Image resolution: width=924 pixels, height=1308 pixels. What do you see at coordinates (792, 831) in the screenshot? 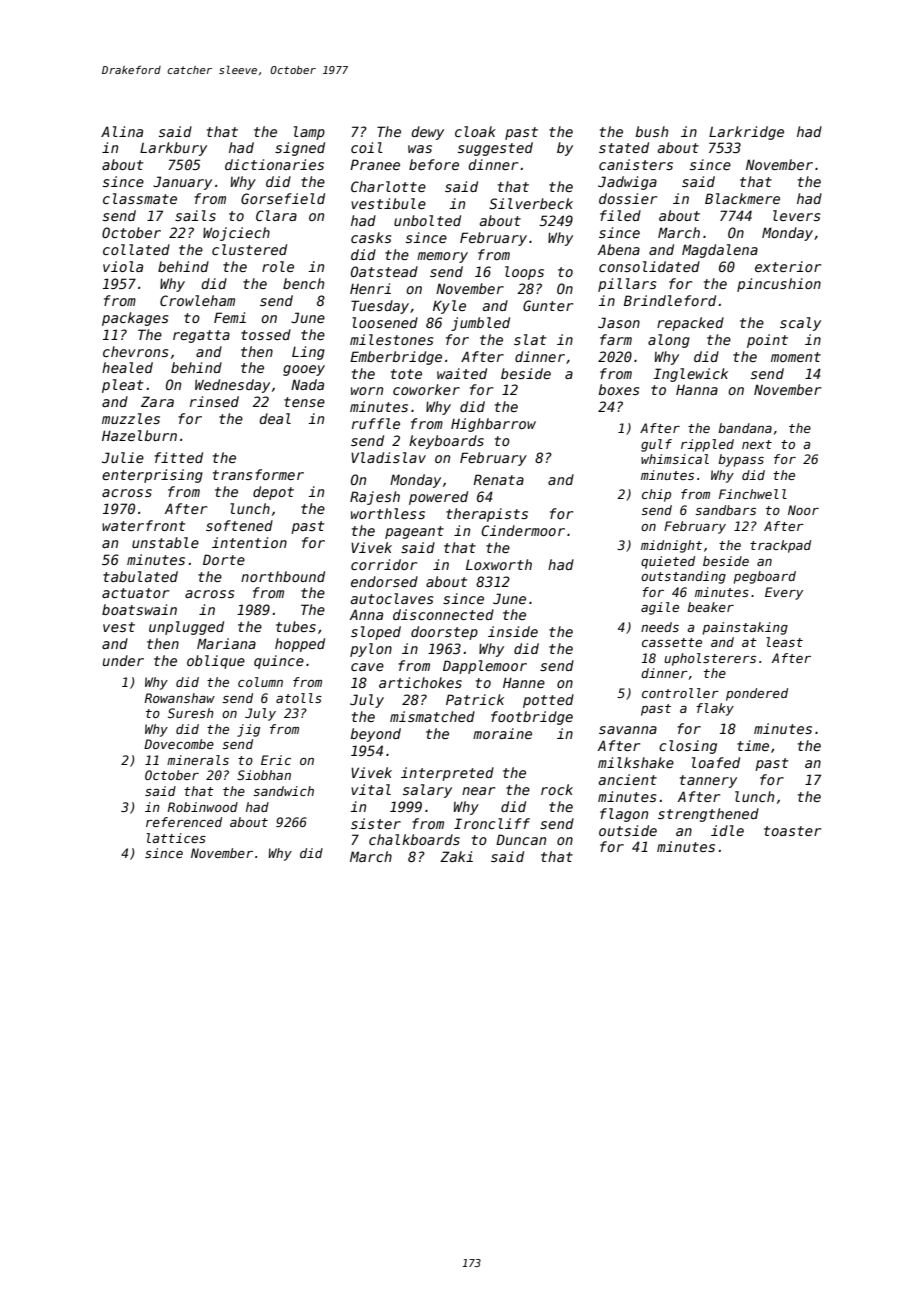
I see `toaster` at bounding box center [792, 831].
